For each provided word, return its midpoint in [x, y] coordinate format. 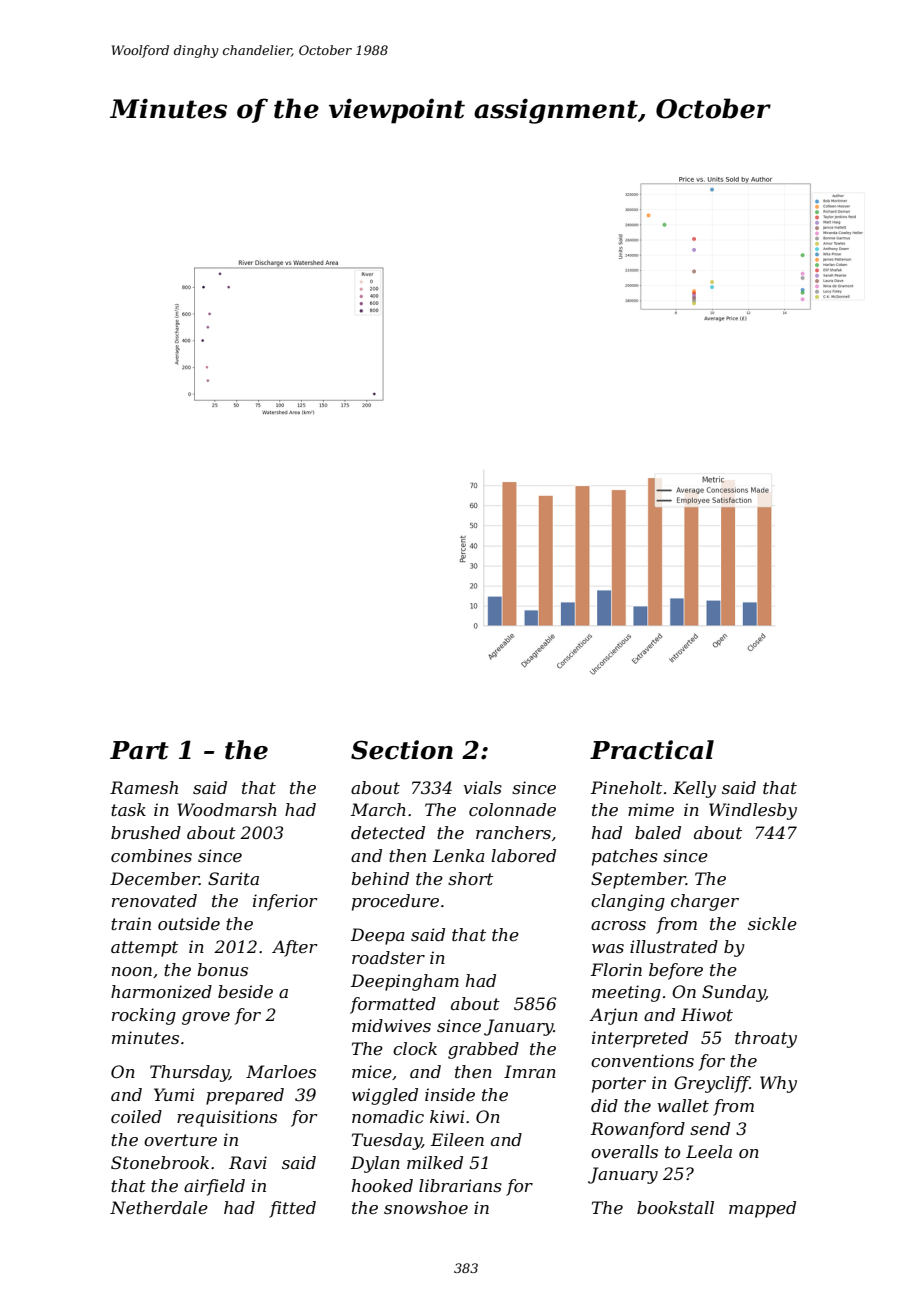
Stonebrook [160, 1162]
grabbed [483, 1050]
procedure [395, 902]
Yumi [174, 1094]
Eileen [457, 1139]
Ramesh [144, 787]
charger [705, 902]
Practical [652, 750]
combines [151, 855]
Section [402, 750]
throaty [766, 1039]
